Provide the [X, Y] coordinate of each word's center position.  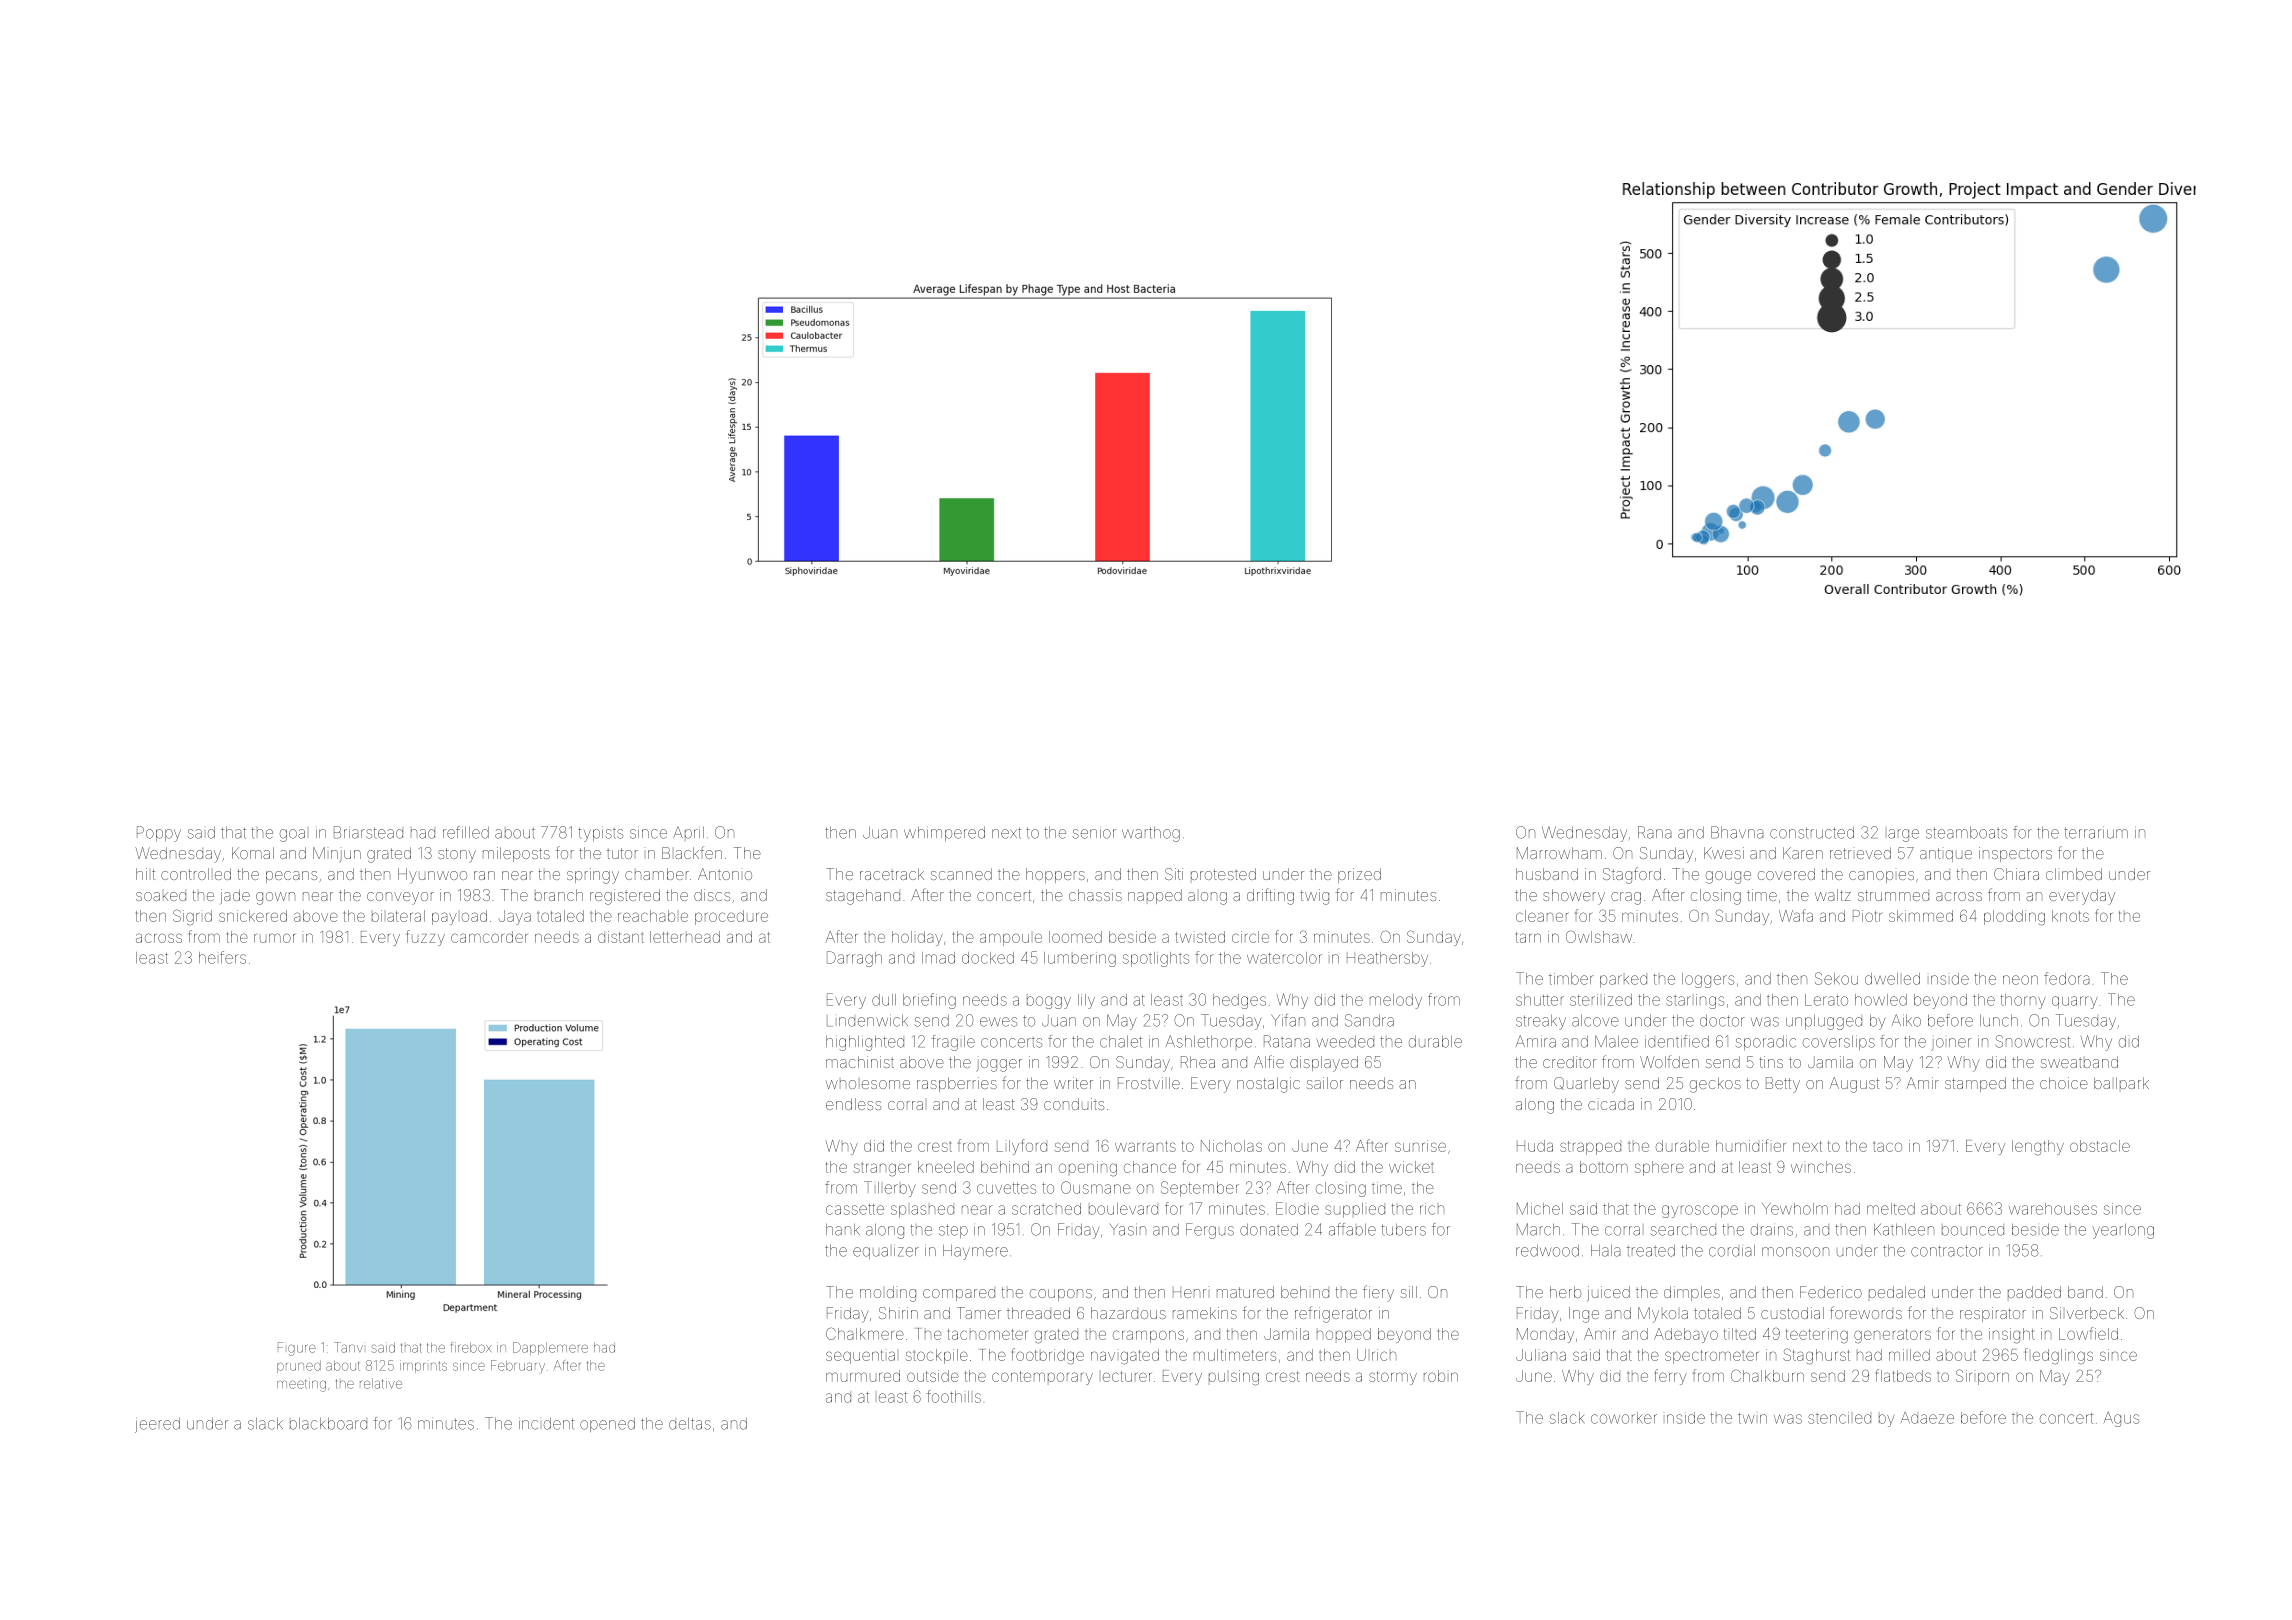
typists [601, 834]
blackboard [328, 1424]
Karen [1803, 853]
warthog [1151, 834]
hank [843, 1230]
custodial [1792, 1313]
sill [1409, 1292]
